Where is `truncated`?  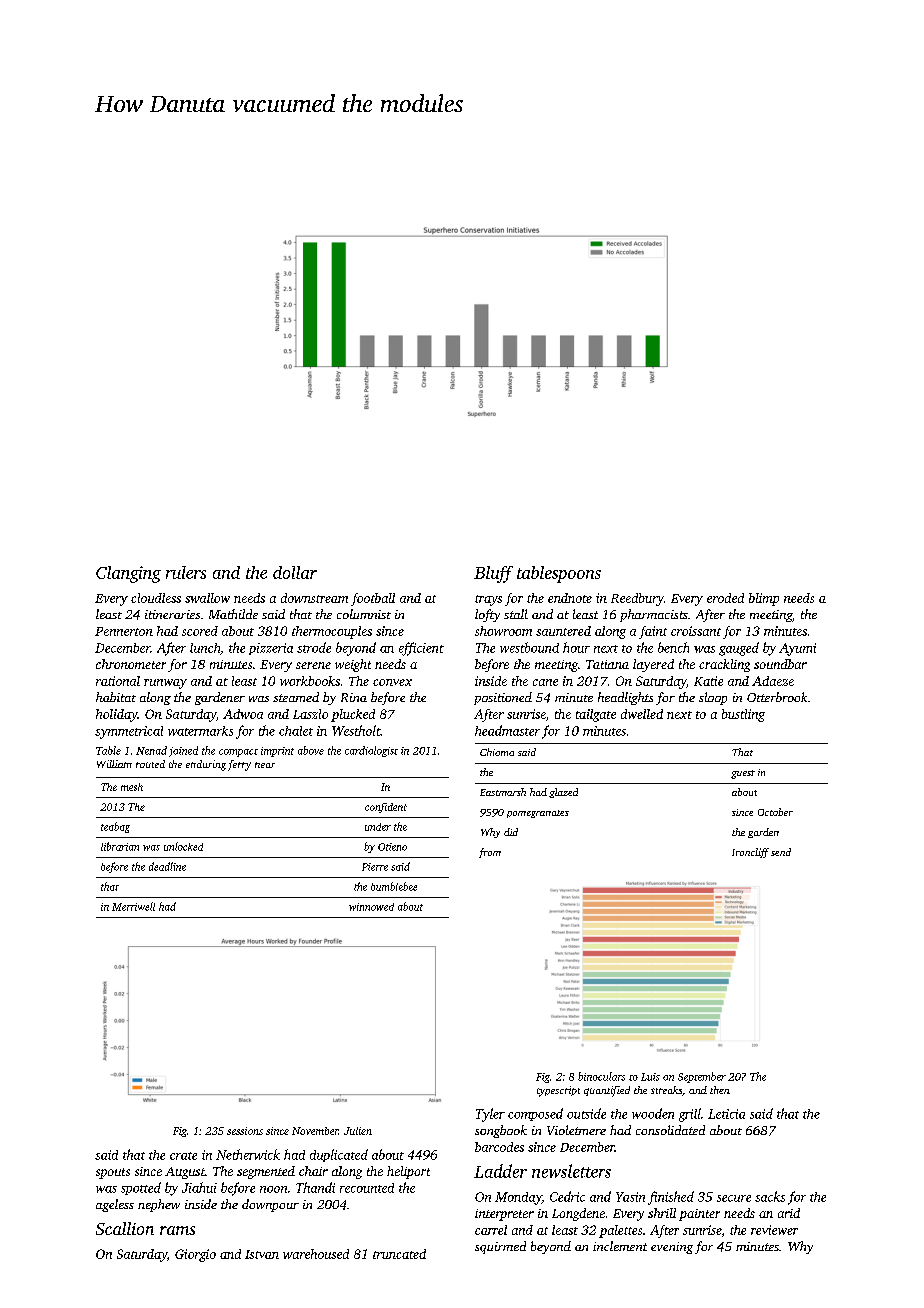 truncated is located at coordinates (399, 1254).
